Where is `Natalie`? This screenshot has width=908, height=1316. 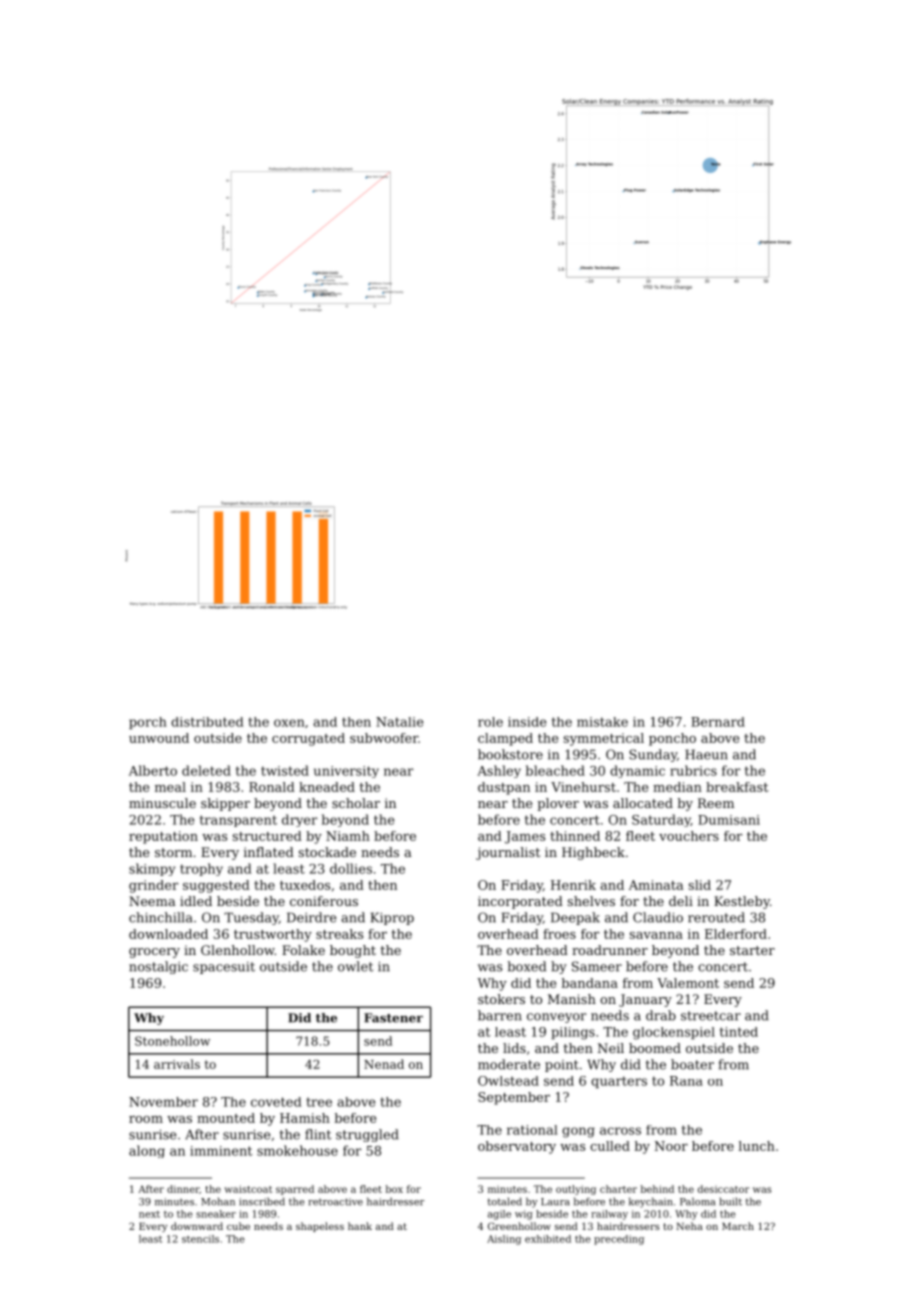
Natalie is located at coordinates (399, 722).
